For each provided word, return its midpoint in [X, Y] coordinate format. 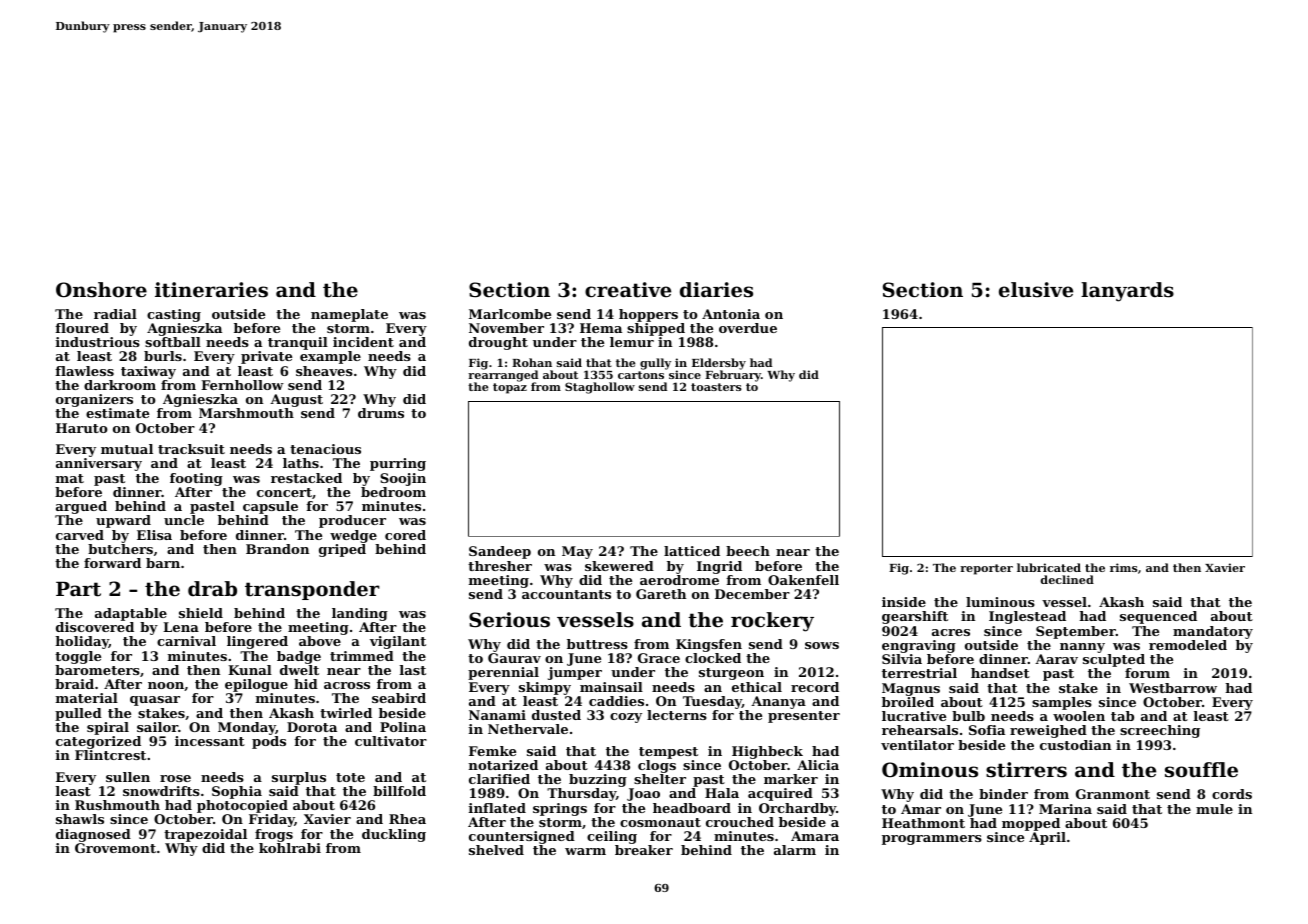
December [752, 594]
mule [1214, 809]
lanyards [1127, 292]
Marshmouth [246, 413]
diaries [716, 290]
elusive [1036, 290]
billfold [399, 791]
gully [655, 364]
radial [115, 314]
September [1076, 632]
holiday [82, 642]
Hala [722, 793]
